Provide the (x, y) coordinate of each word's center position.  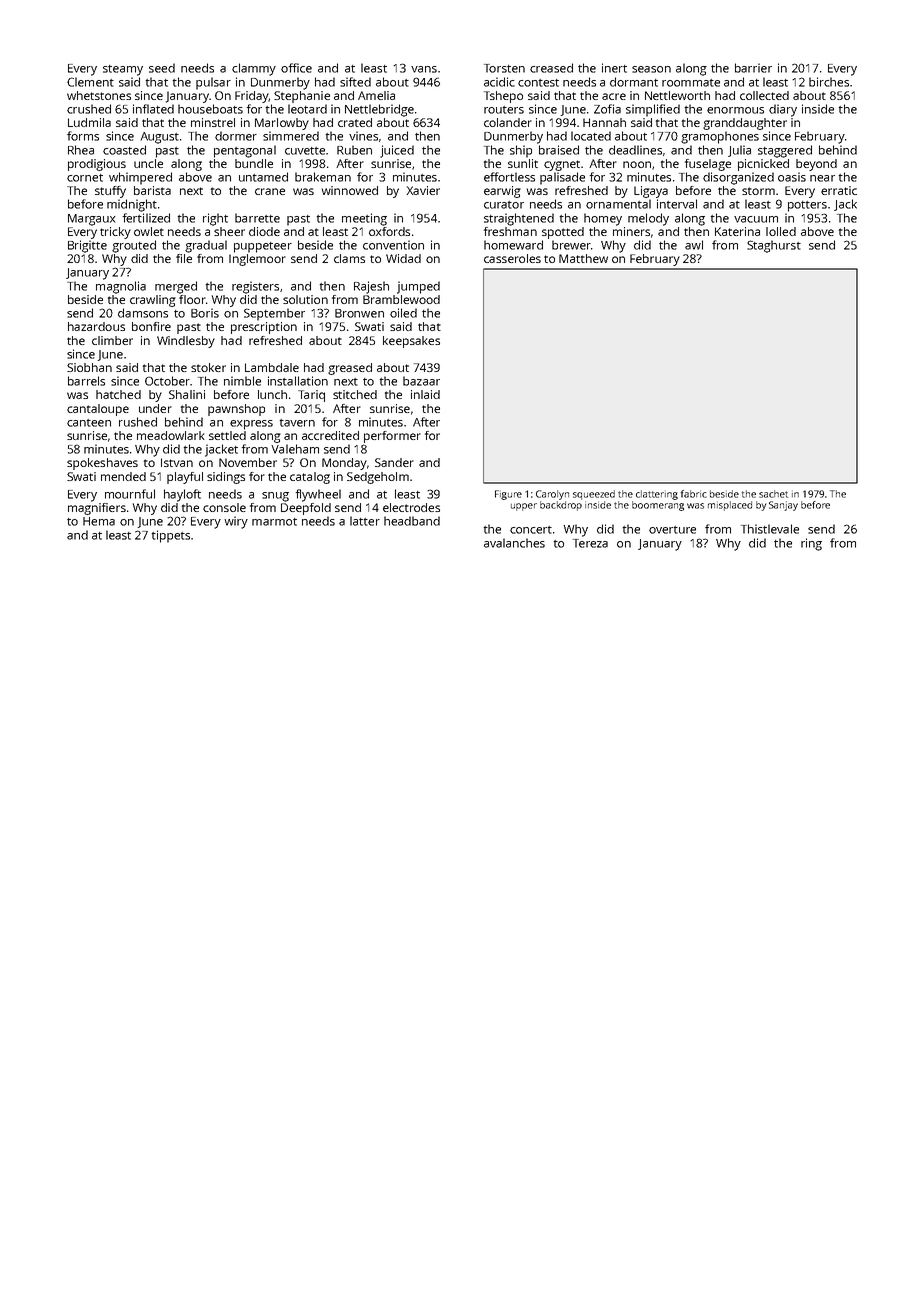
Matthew (583, 258)
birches (829, 82)
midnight (132, 205)
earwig (502, 192)
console (224, 507)
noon (637, 164)
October (167, 381)
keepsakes (411, 342)
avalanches (514, 543)
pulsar (213, 83)
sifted (355, 82)
